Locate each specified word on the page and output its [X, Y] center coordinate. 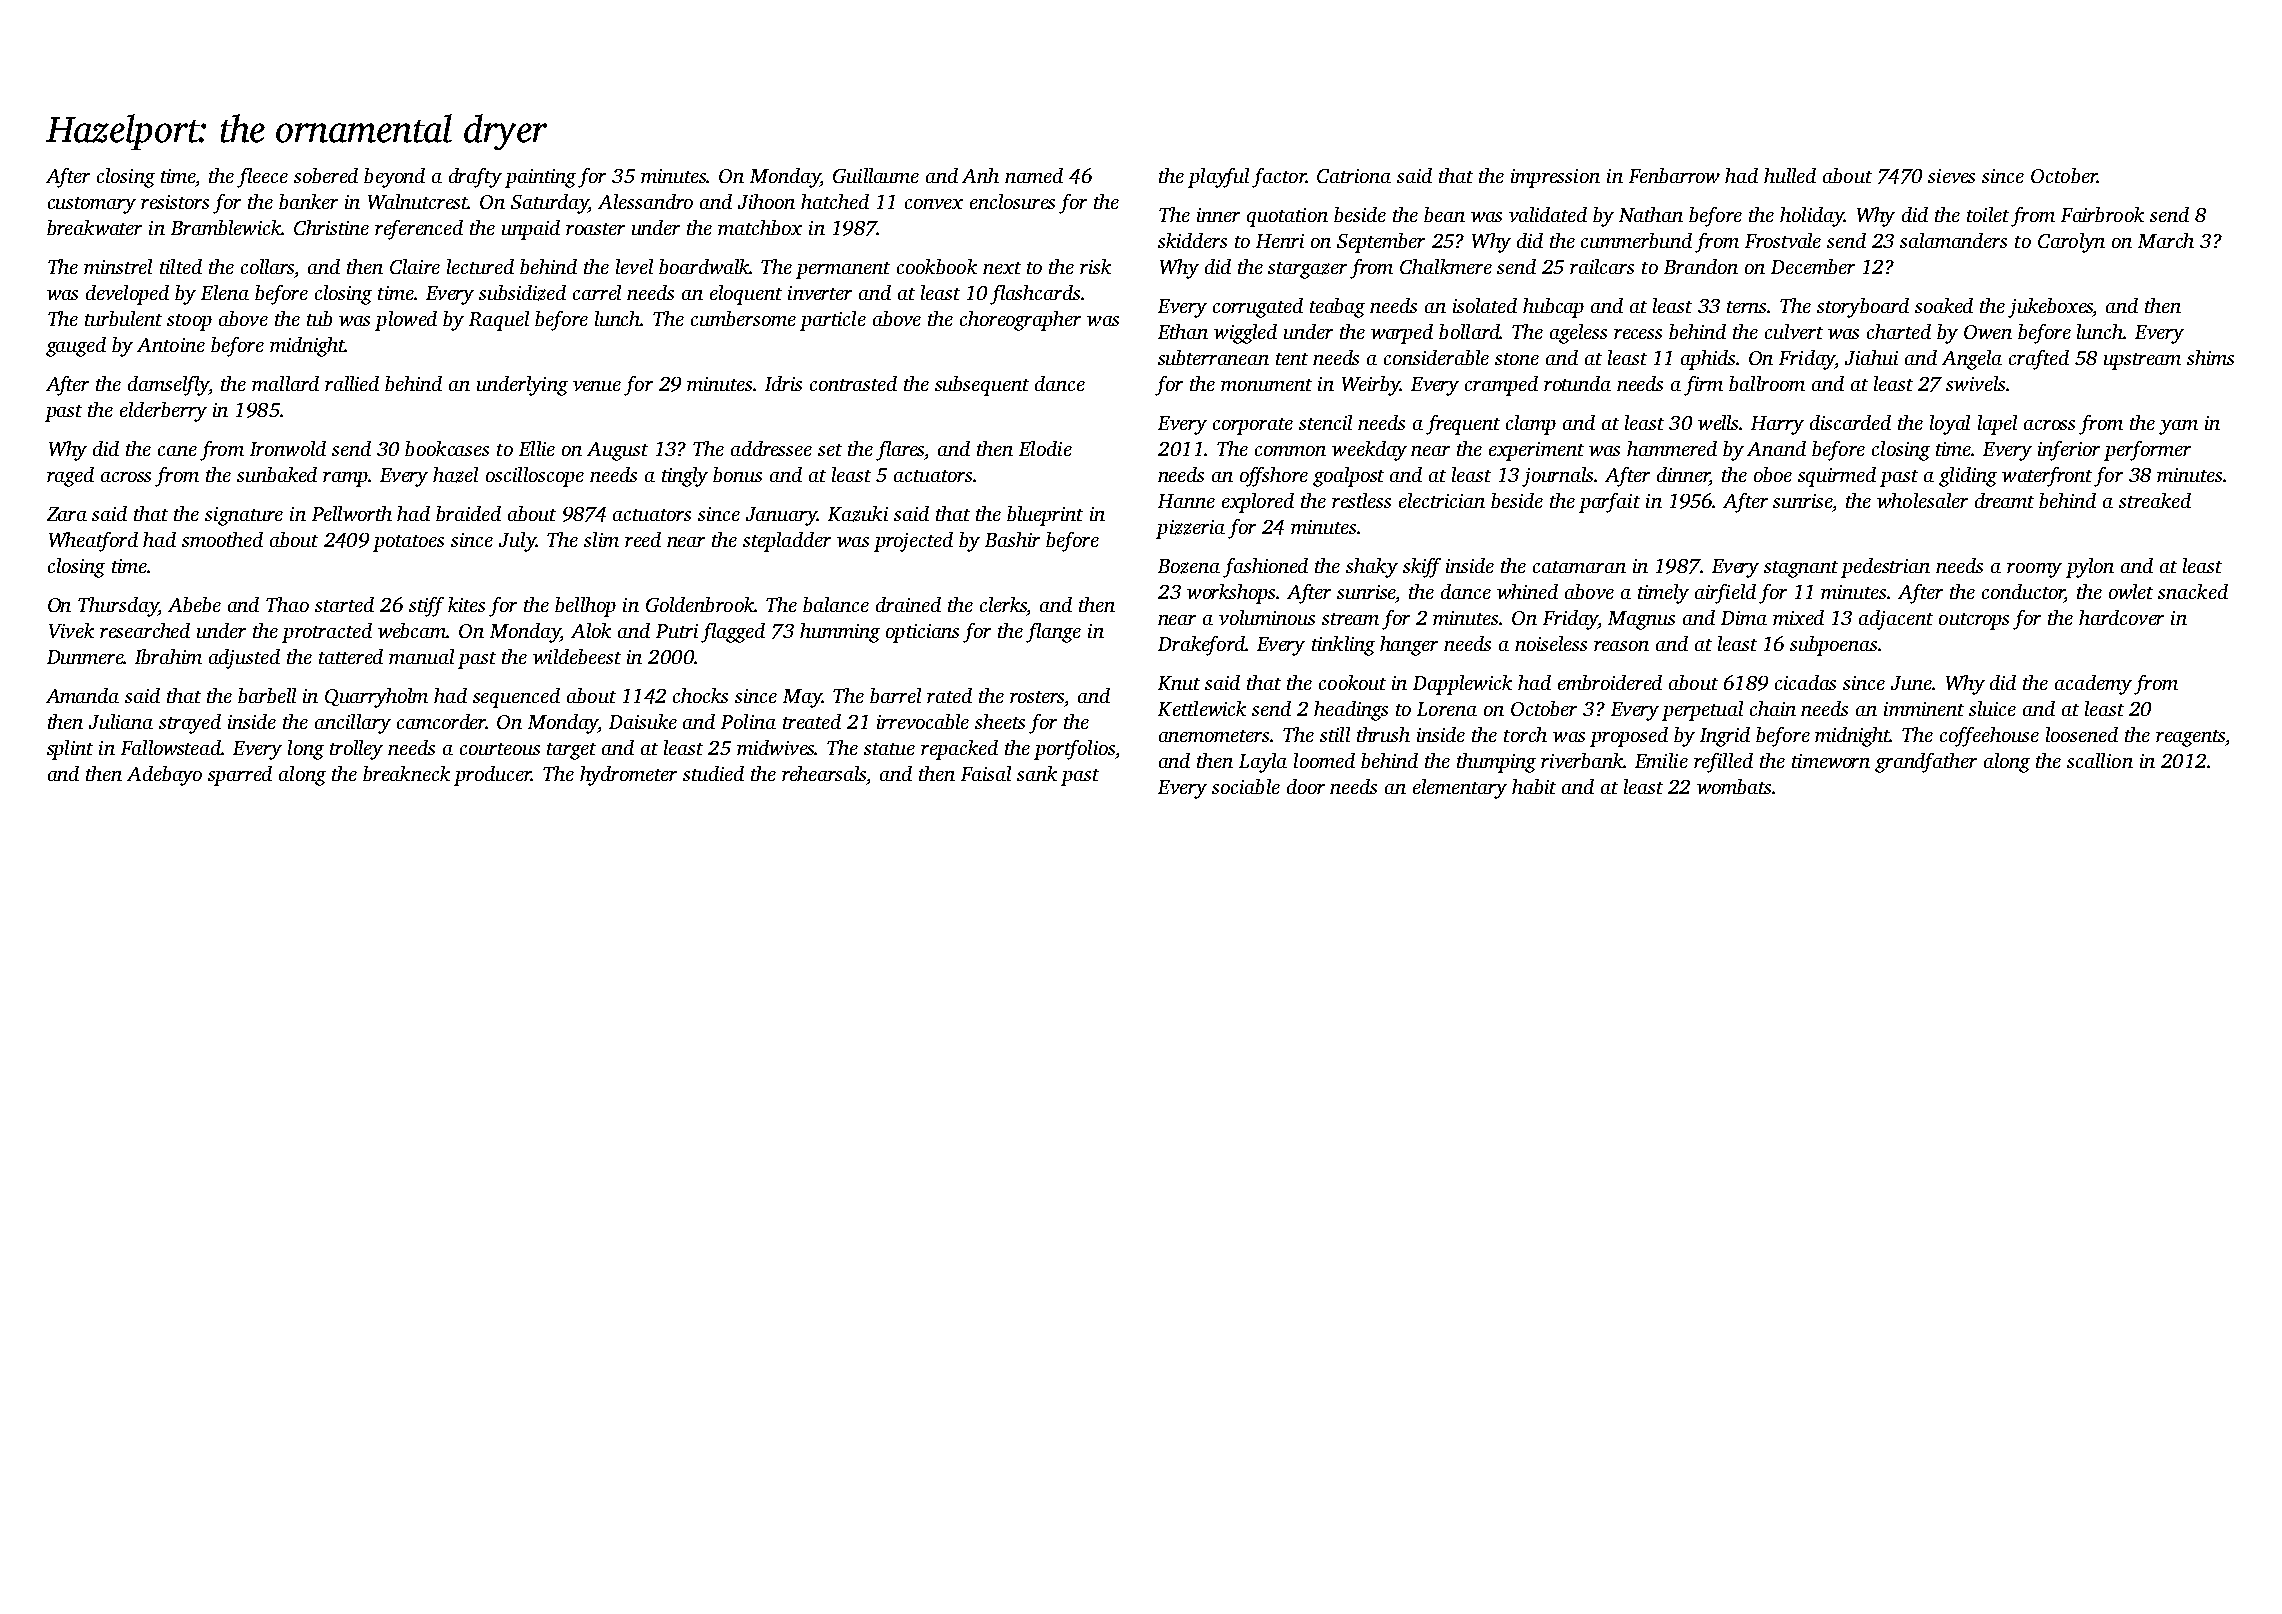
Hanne [1186, 501]
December [1813, 266]
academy [2093, 685]
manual [421, 656]
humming [840, 633]
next [1002, 268]
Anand [1776, 448]
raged [70, 477]
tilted [181, 266]
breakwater [94, 227]
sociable [1246, 786]
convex [934, 204]
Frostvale [1783, 240]
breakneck [406, 773]
